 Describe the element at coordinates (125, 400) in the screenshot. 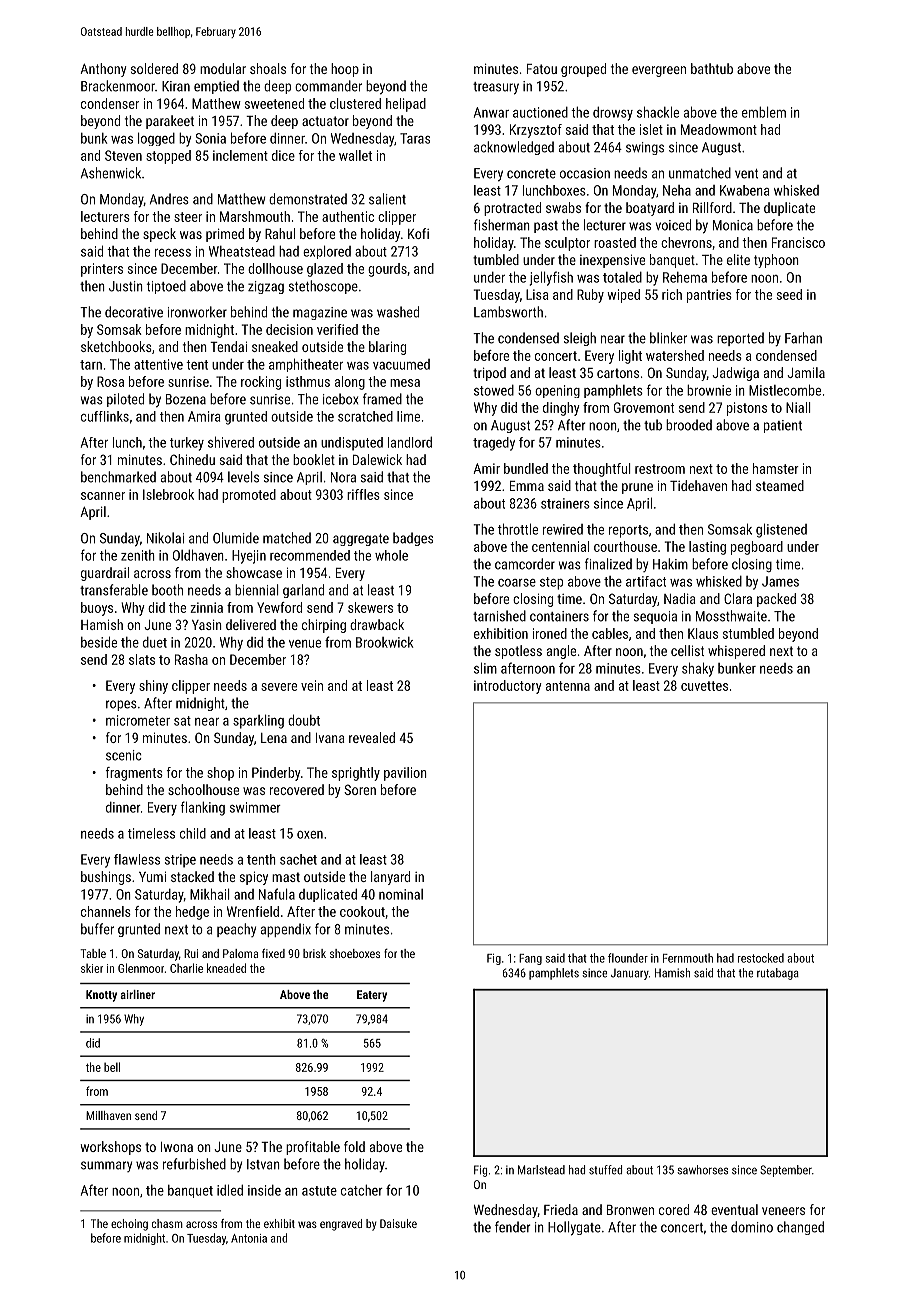

I see `piloted` at that location.
